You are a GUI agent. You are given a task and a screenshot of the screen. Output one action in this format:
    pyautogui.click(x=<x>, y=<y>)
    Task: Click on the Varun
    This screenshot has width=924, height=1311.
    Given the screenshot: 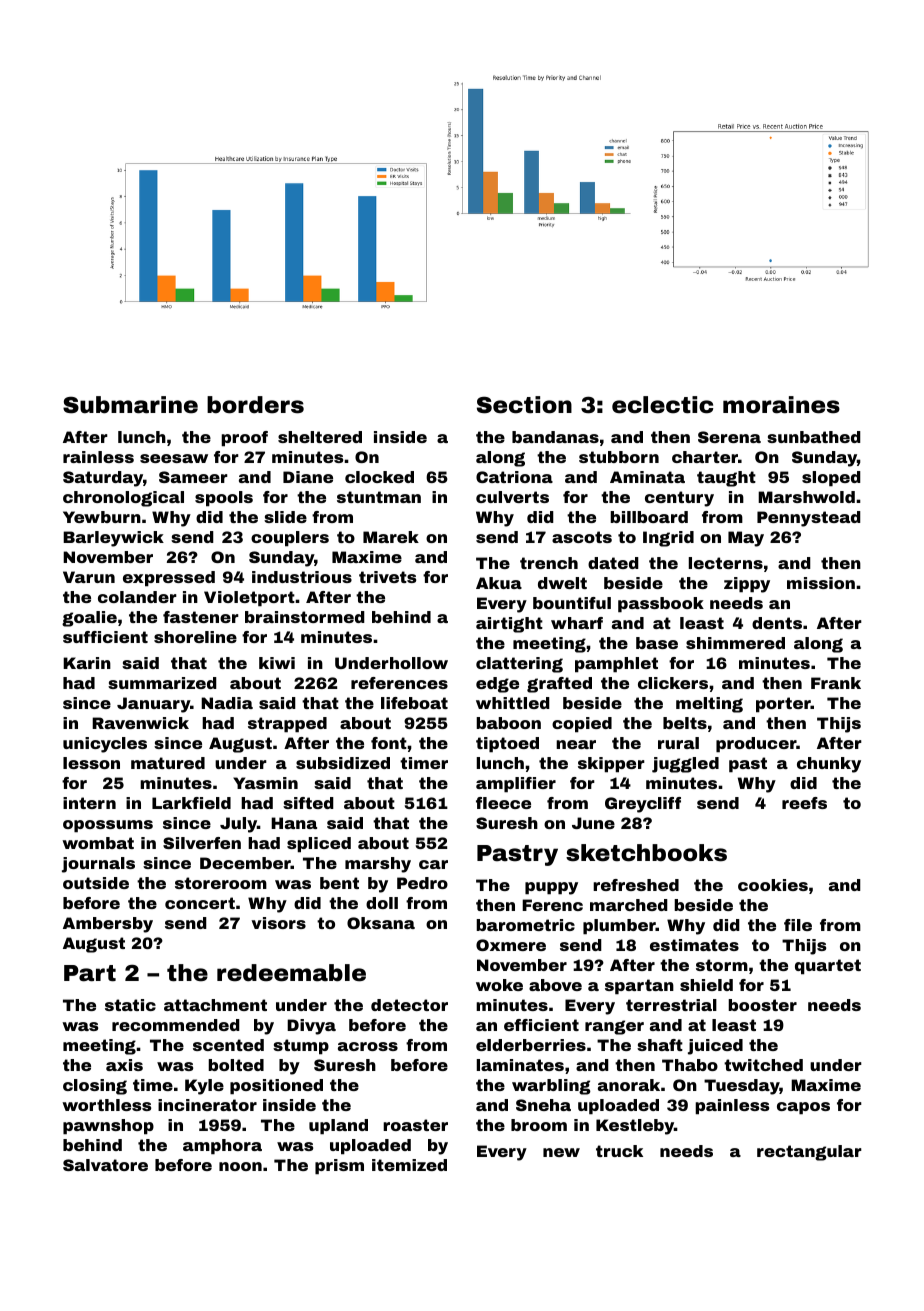 What is the action you would take?
    pyautogui.click(x=89, y=577)
